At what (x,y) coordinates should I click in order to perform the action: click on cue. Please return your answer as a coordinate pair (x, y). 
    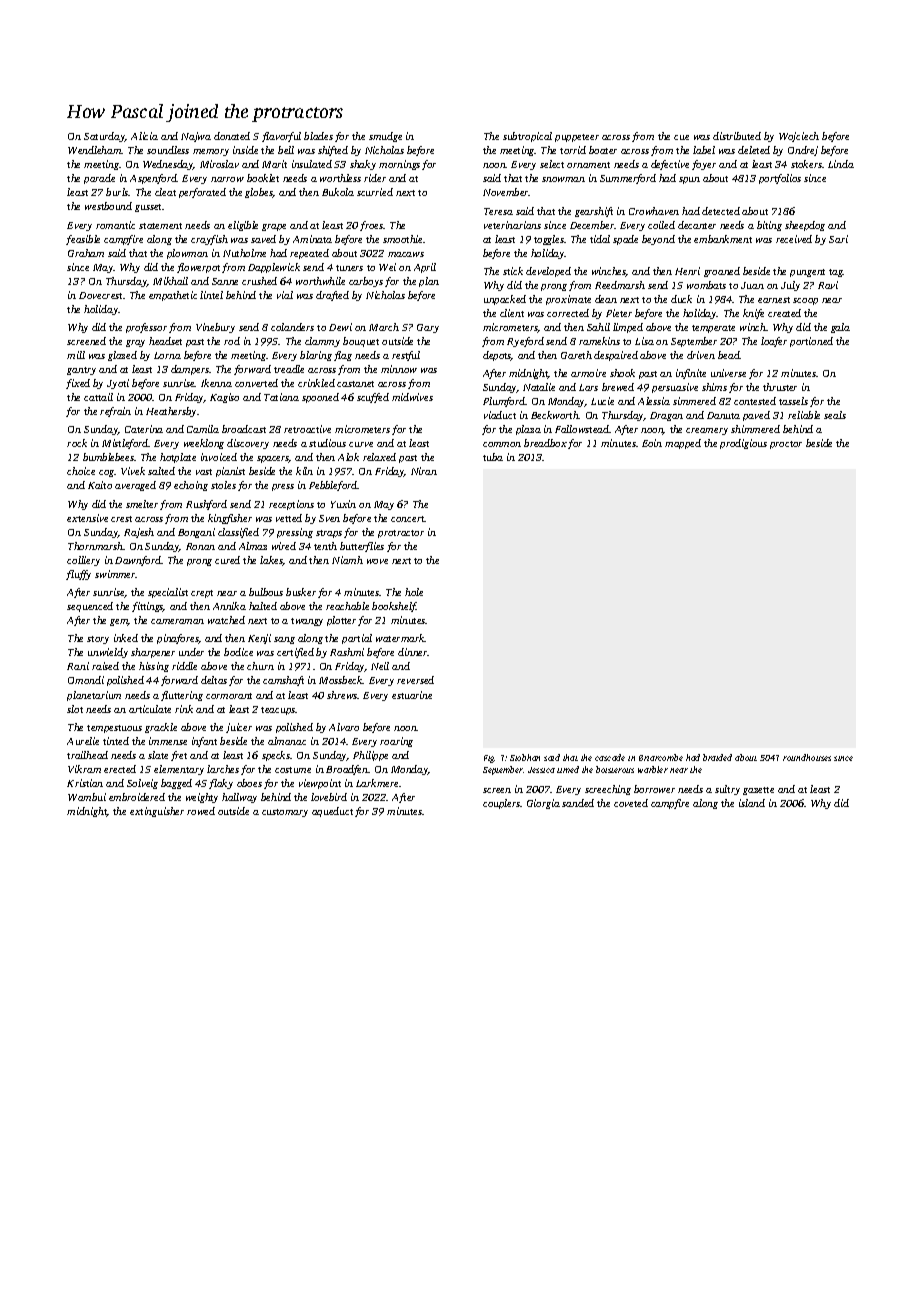
    Looking at the image, I should click on (681, 137).
